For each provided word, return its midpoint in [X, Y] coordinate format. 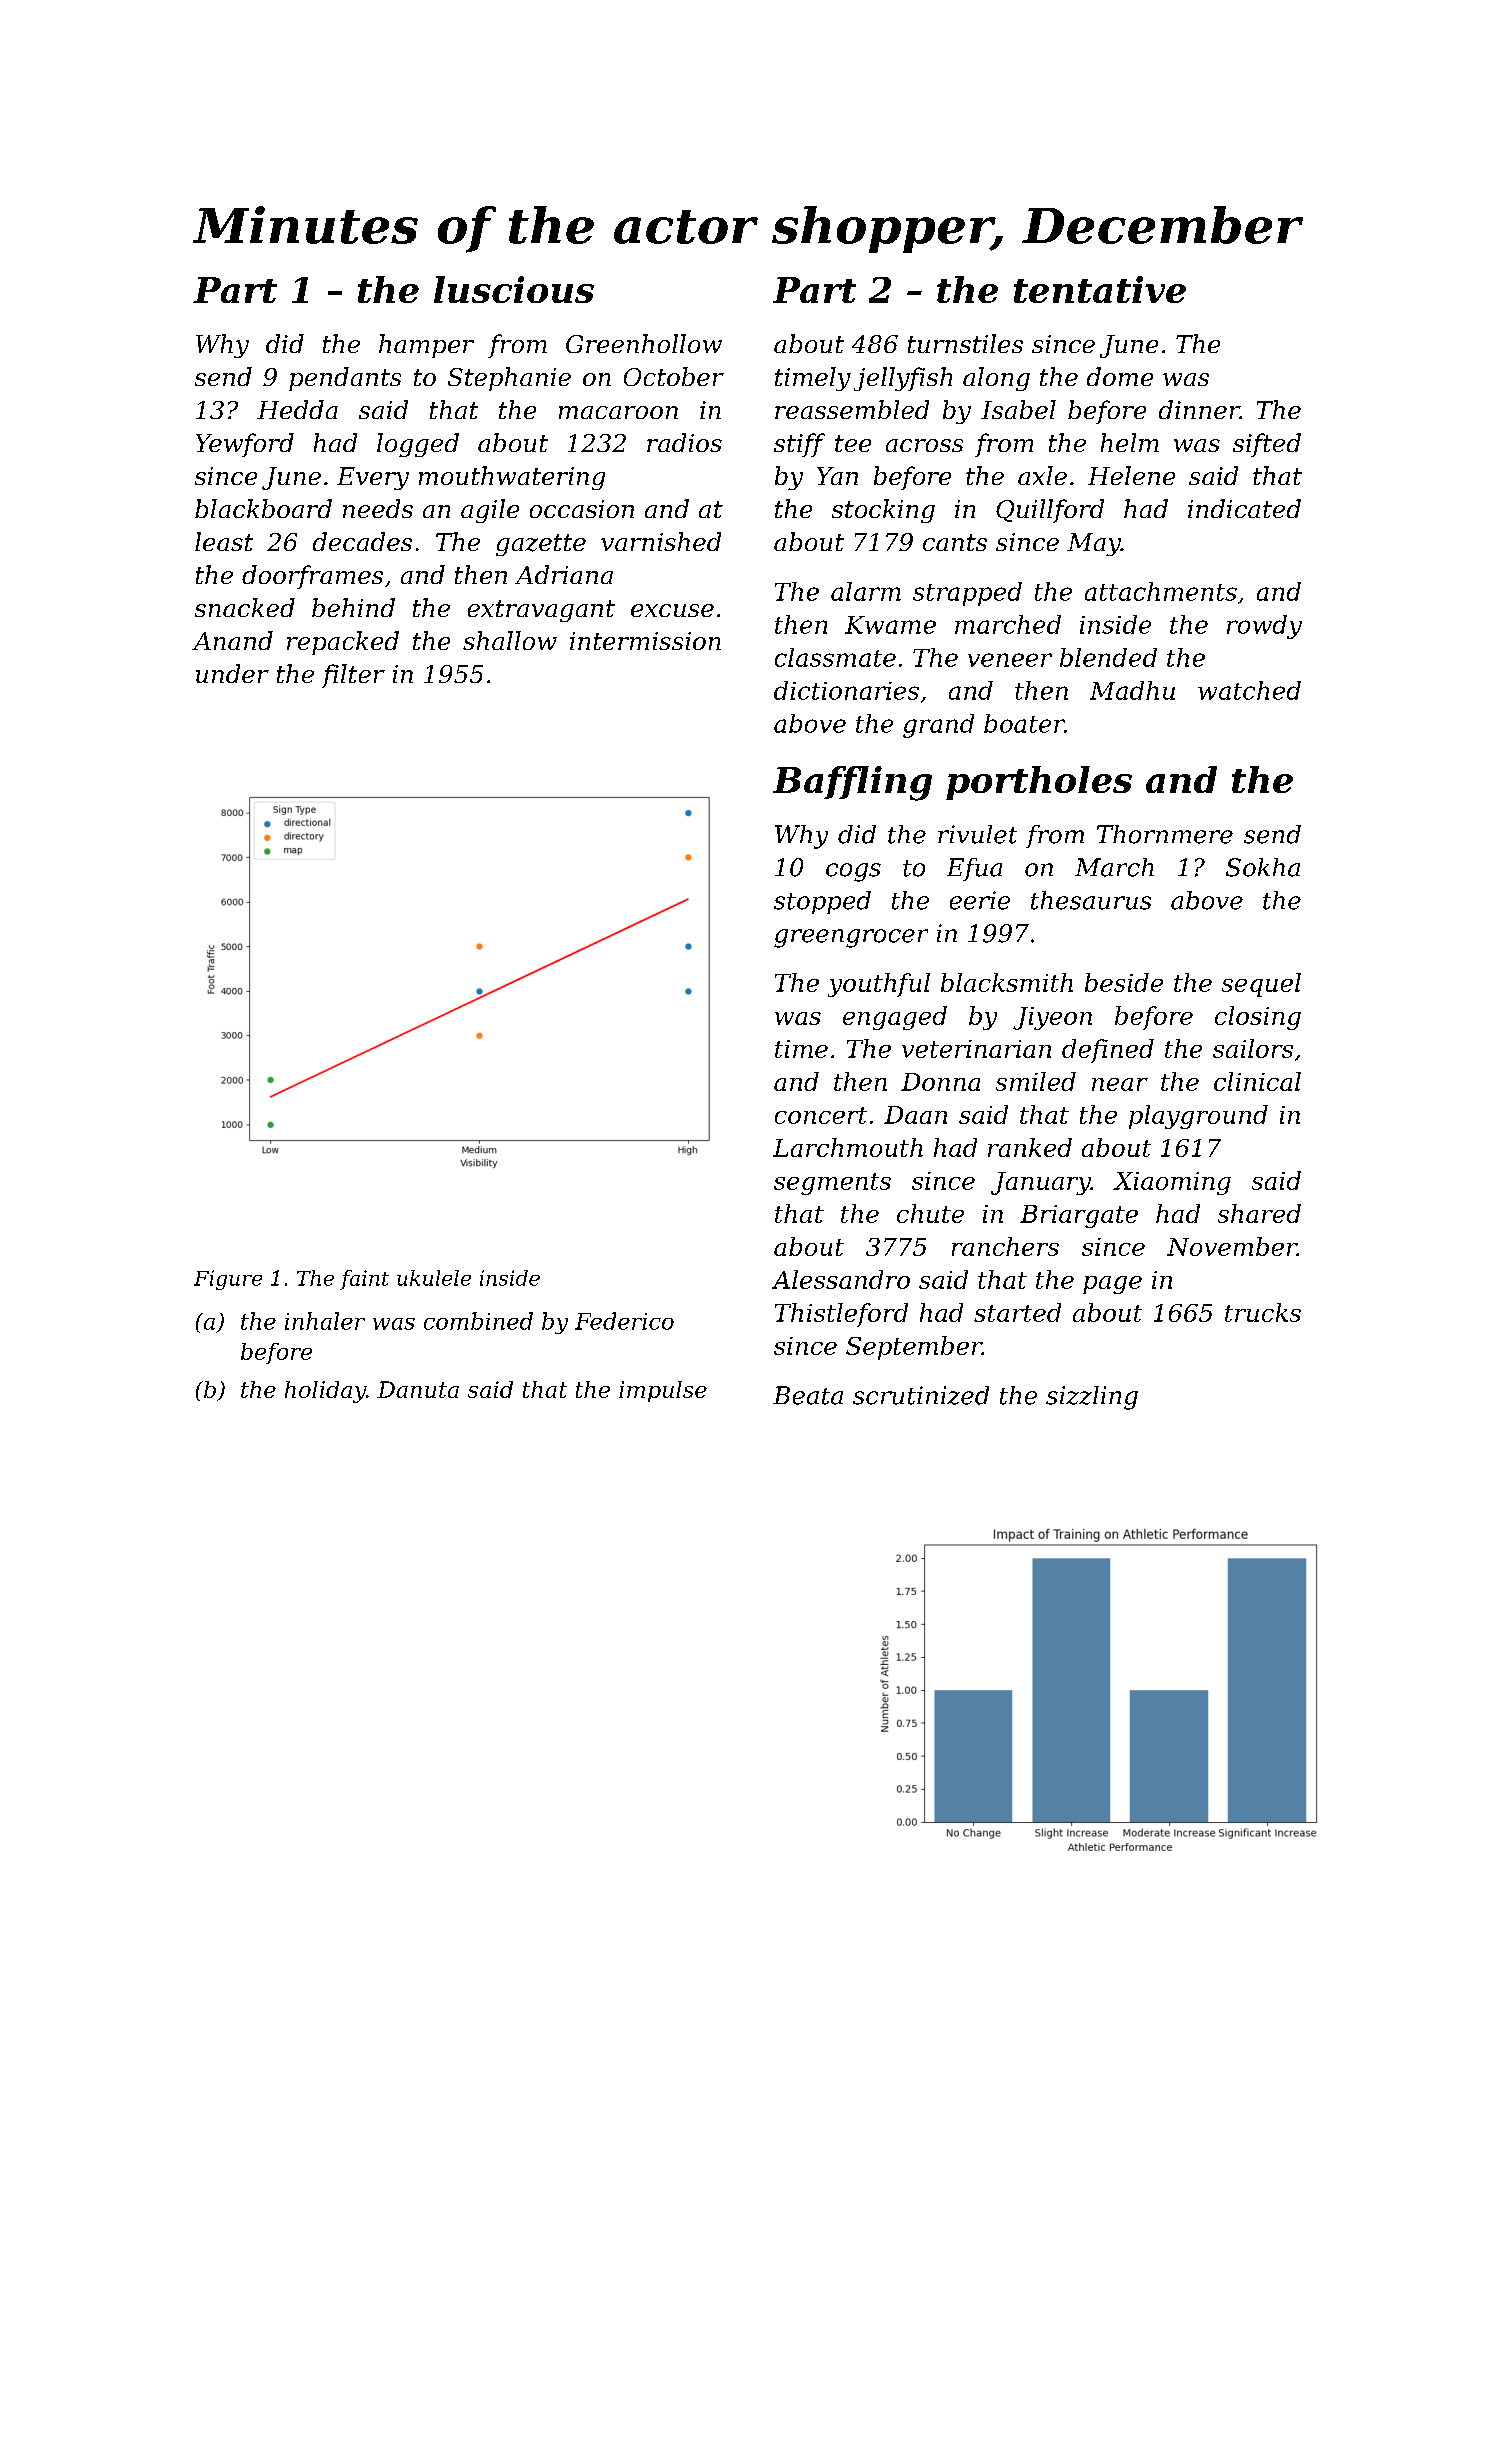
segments [832, 1184]
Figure [228, 1280]
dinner [1199, 409]
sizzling [1092, 1398]
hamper [426, 346]
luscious [514, 289]
